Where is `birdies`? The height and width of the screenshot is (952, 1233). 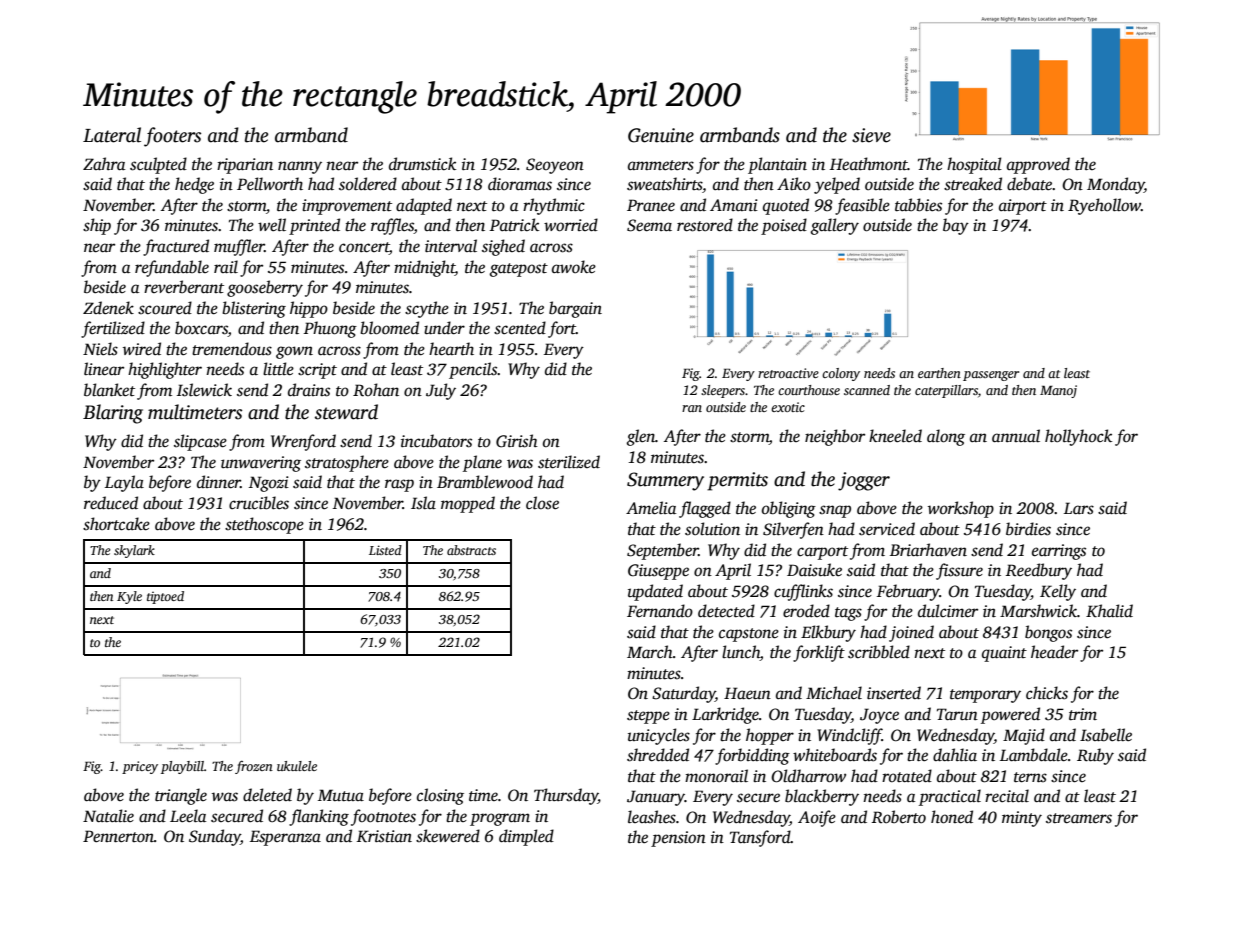
birdies is located at coordinates (1028, 529).
